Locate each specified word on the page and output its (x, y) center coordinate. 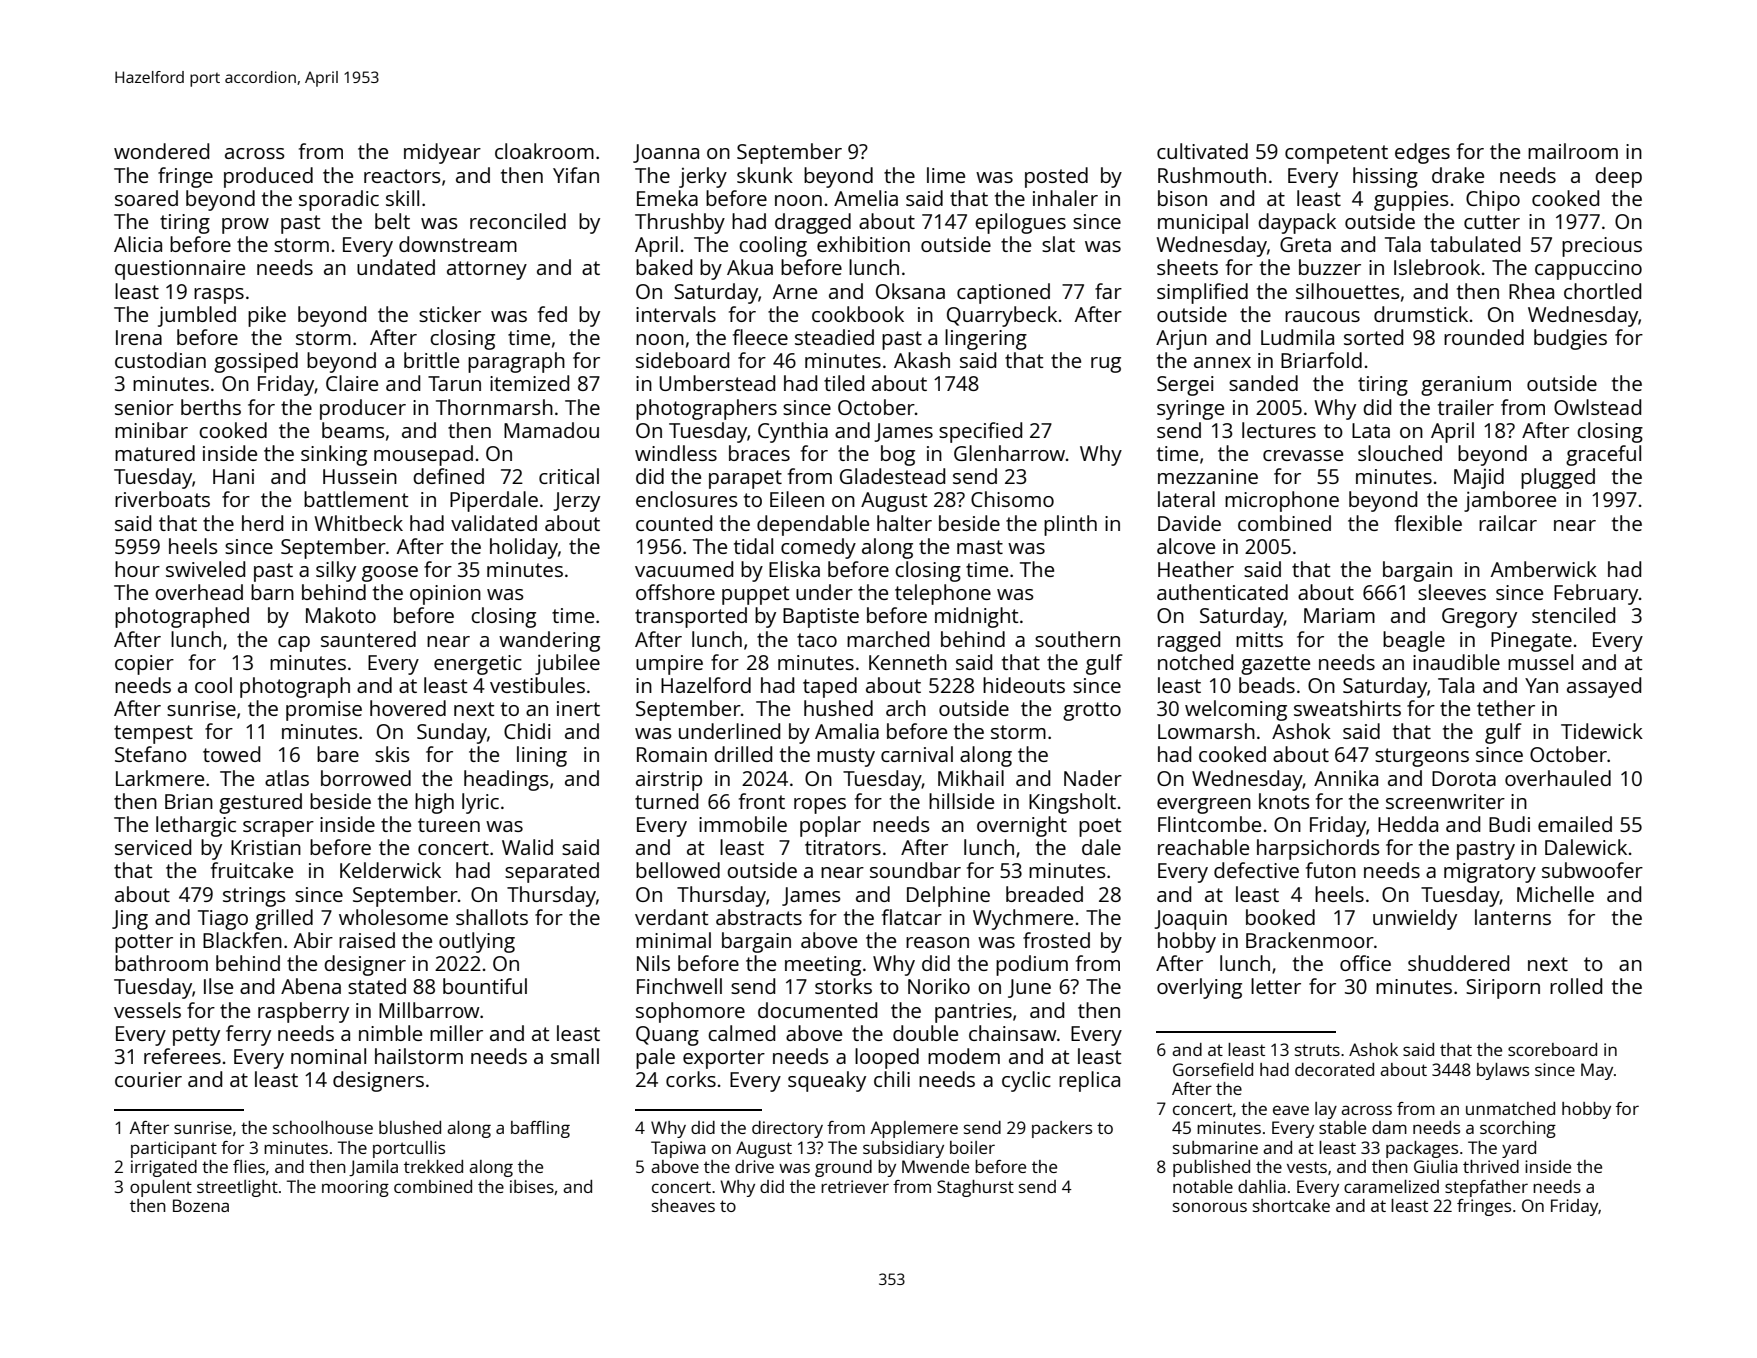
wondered (161, 151)
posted (1056, 177)
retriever (855, 1186)
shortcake (1291, 1205)
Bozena (201, 1205)
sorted (1373, 337)
